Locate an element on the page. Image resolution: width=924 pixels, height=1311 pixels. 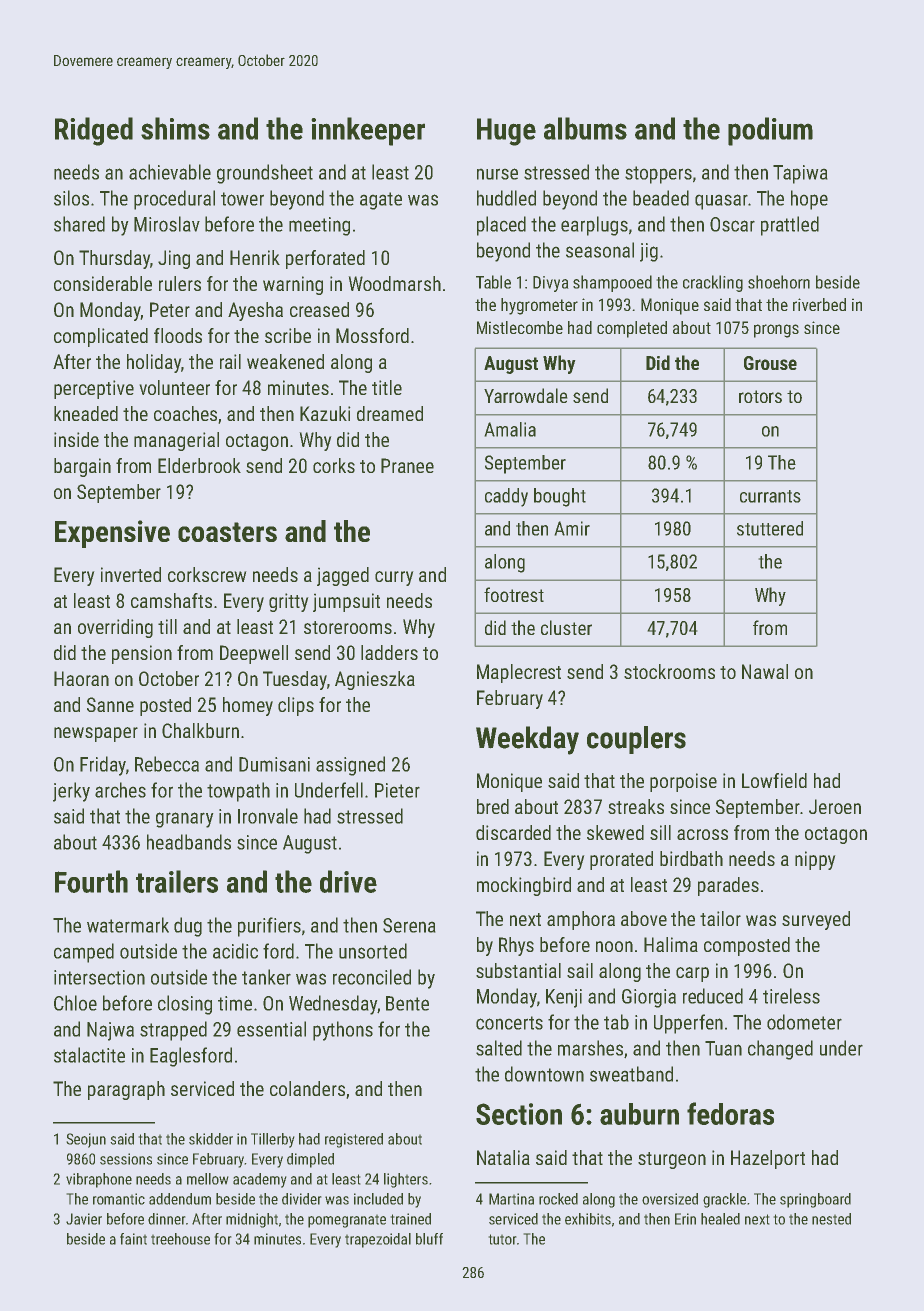
podium is located at coordinates (770, 131).
